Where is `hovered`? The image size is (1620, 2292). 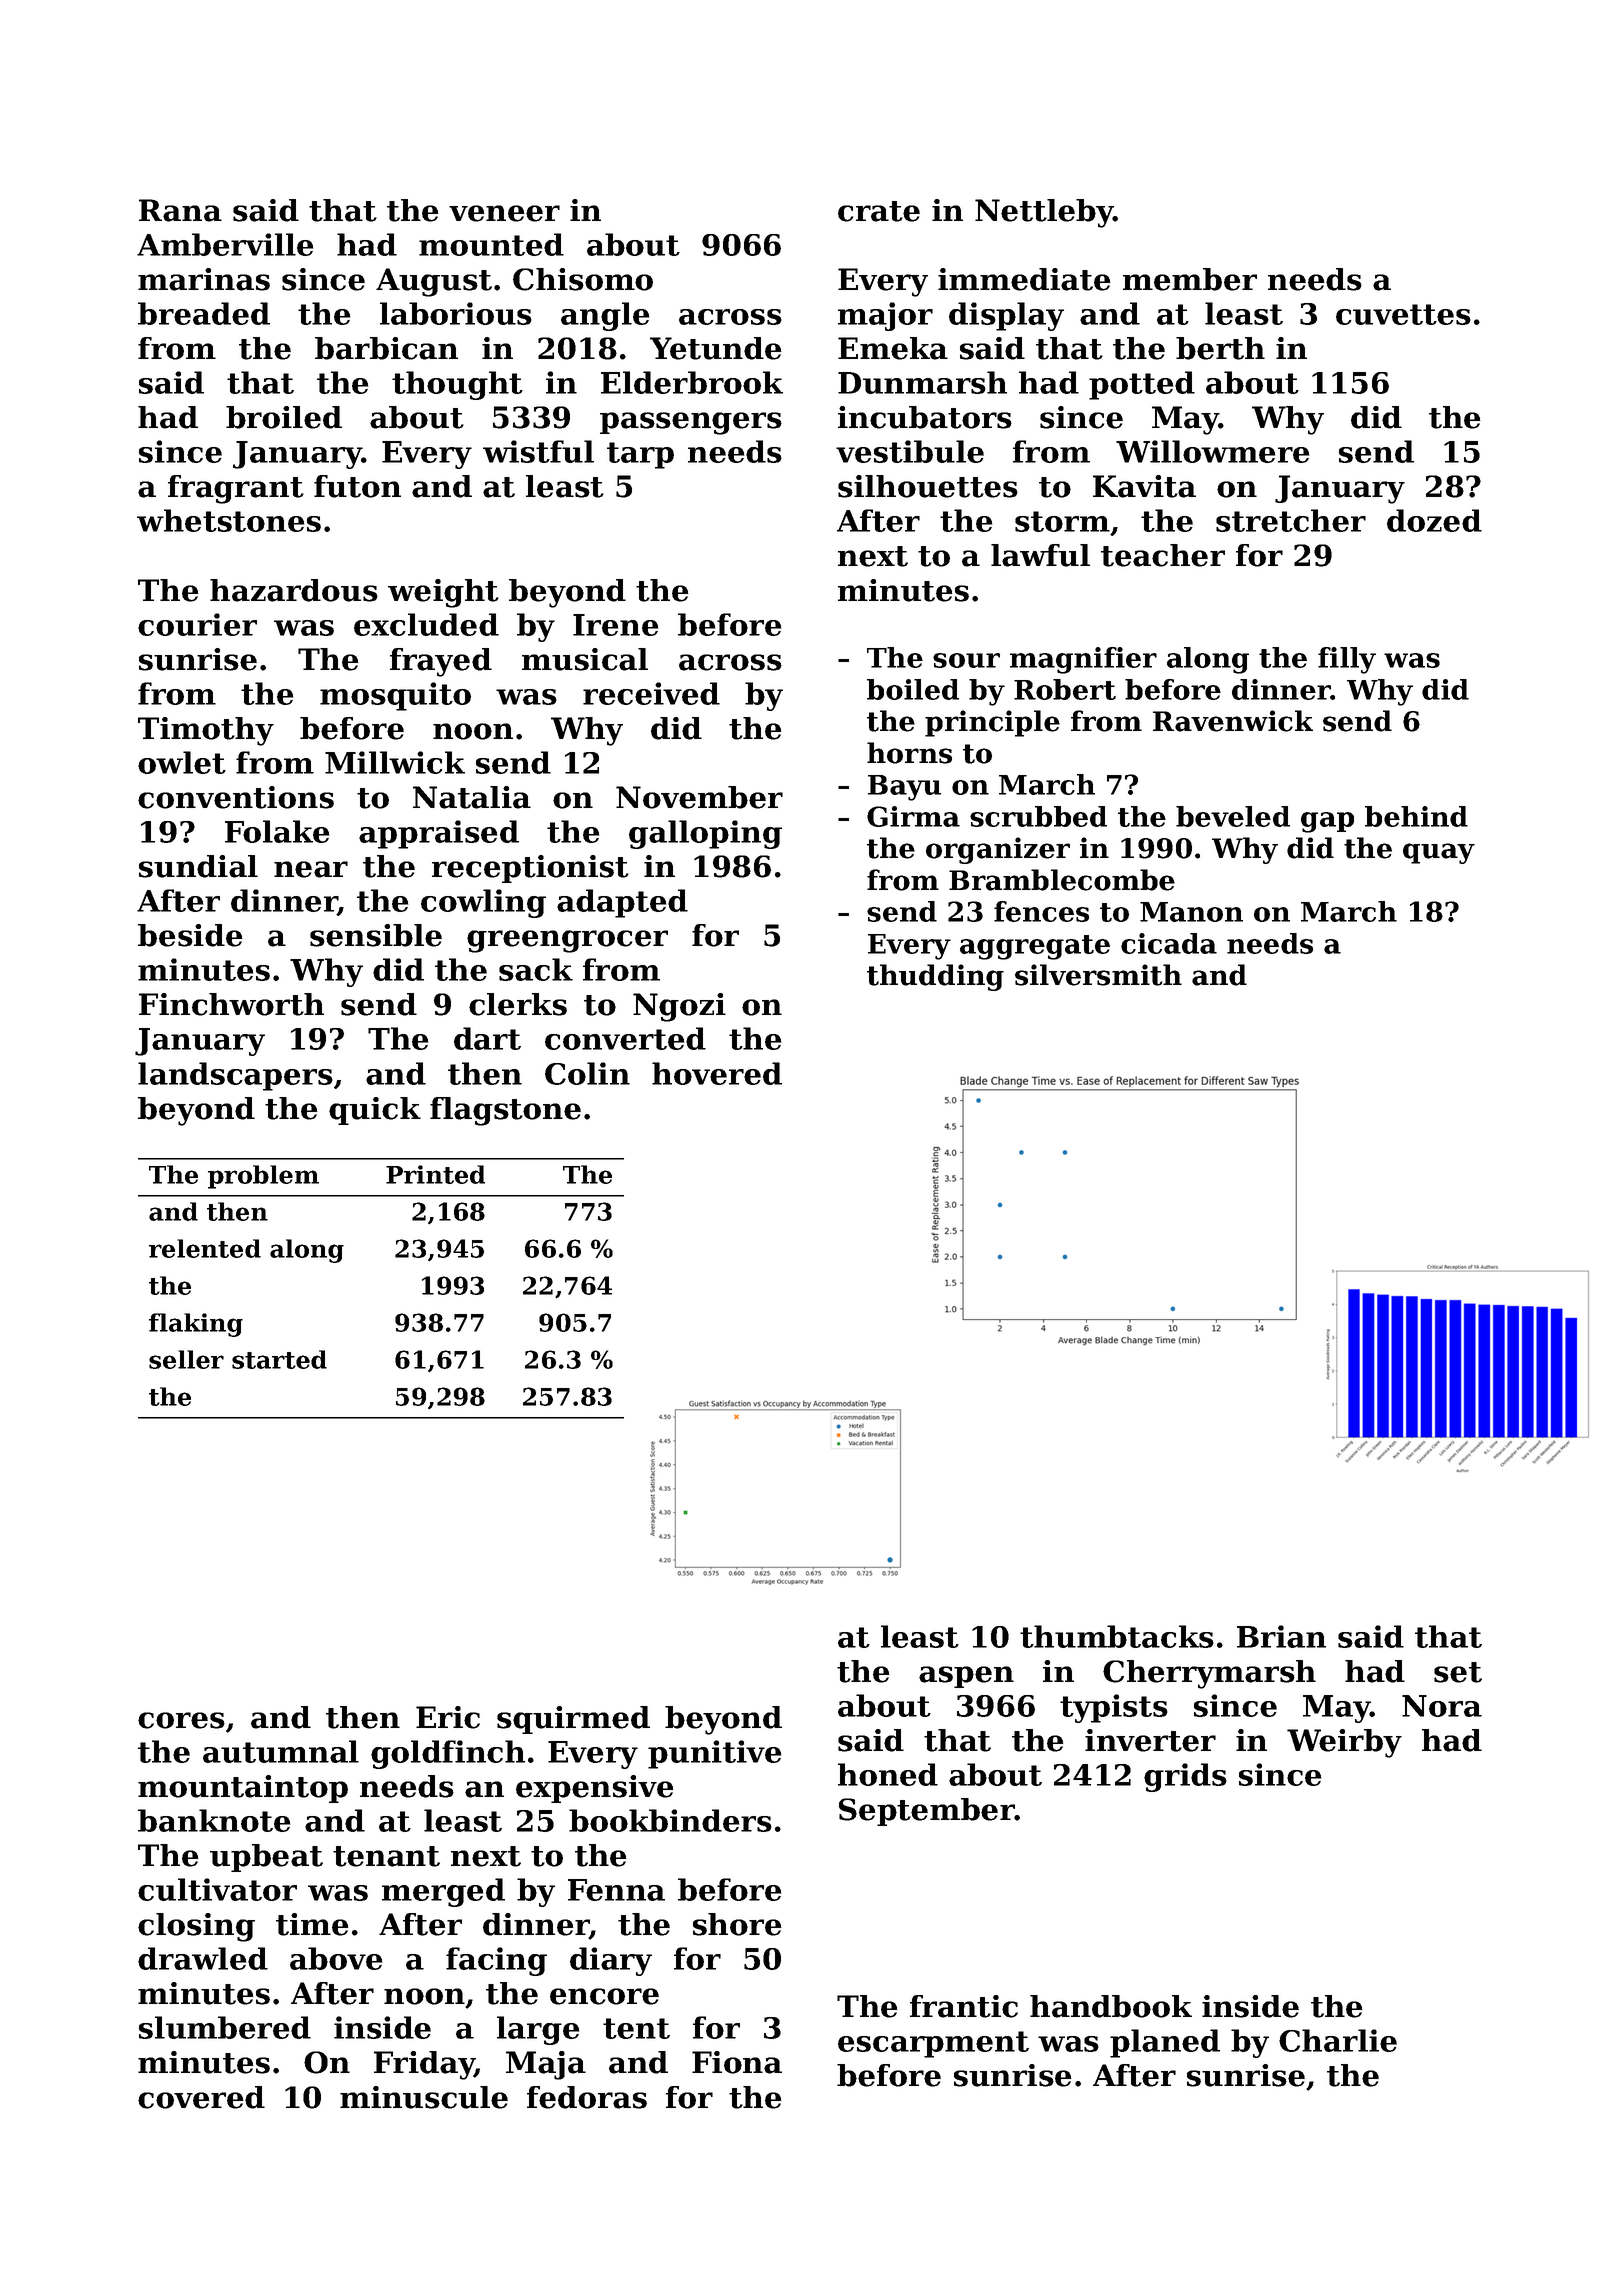 hovered is located at coordinates (717, 1073).
